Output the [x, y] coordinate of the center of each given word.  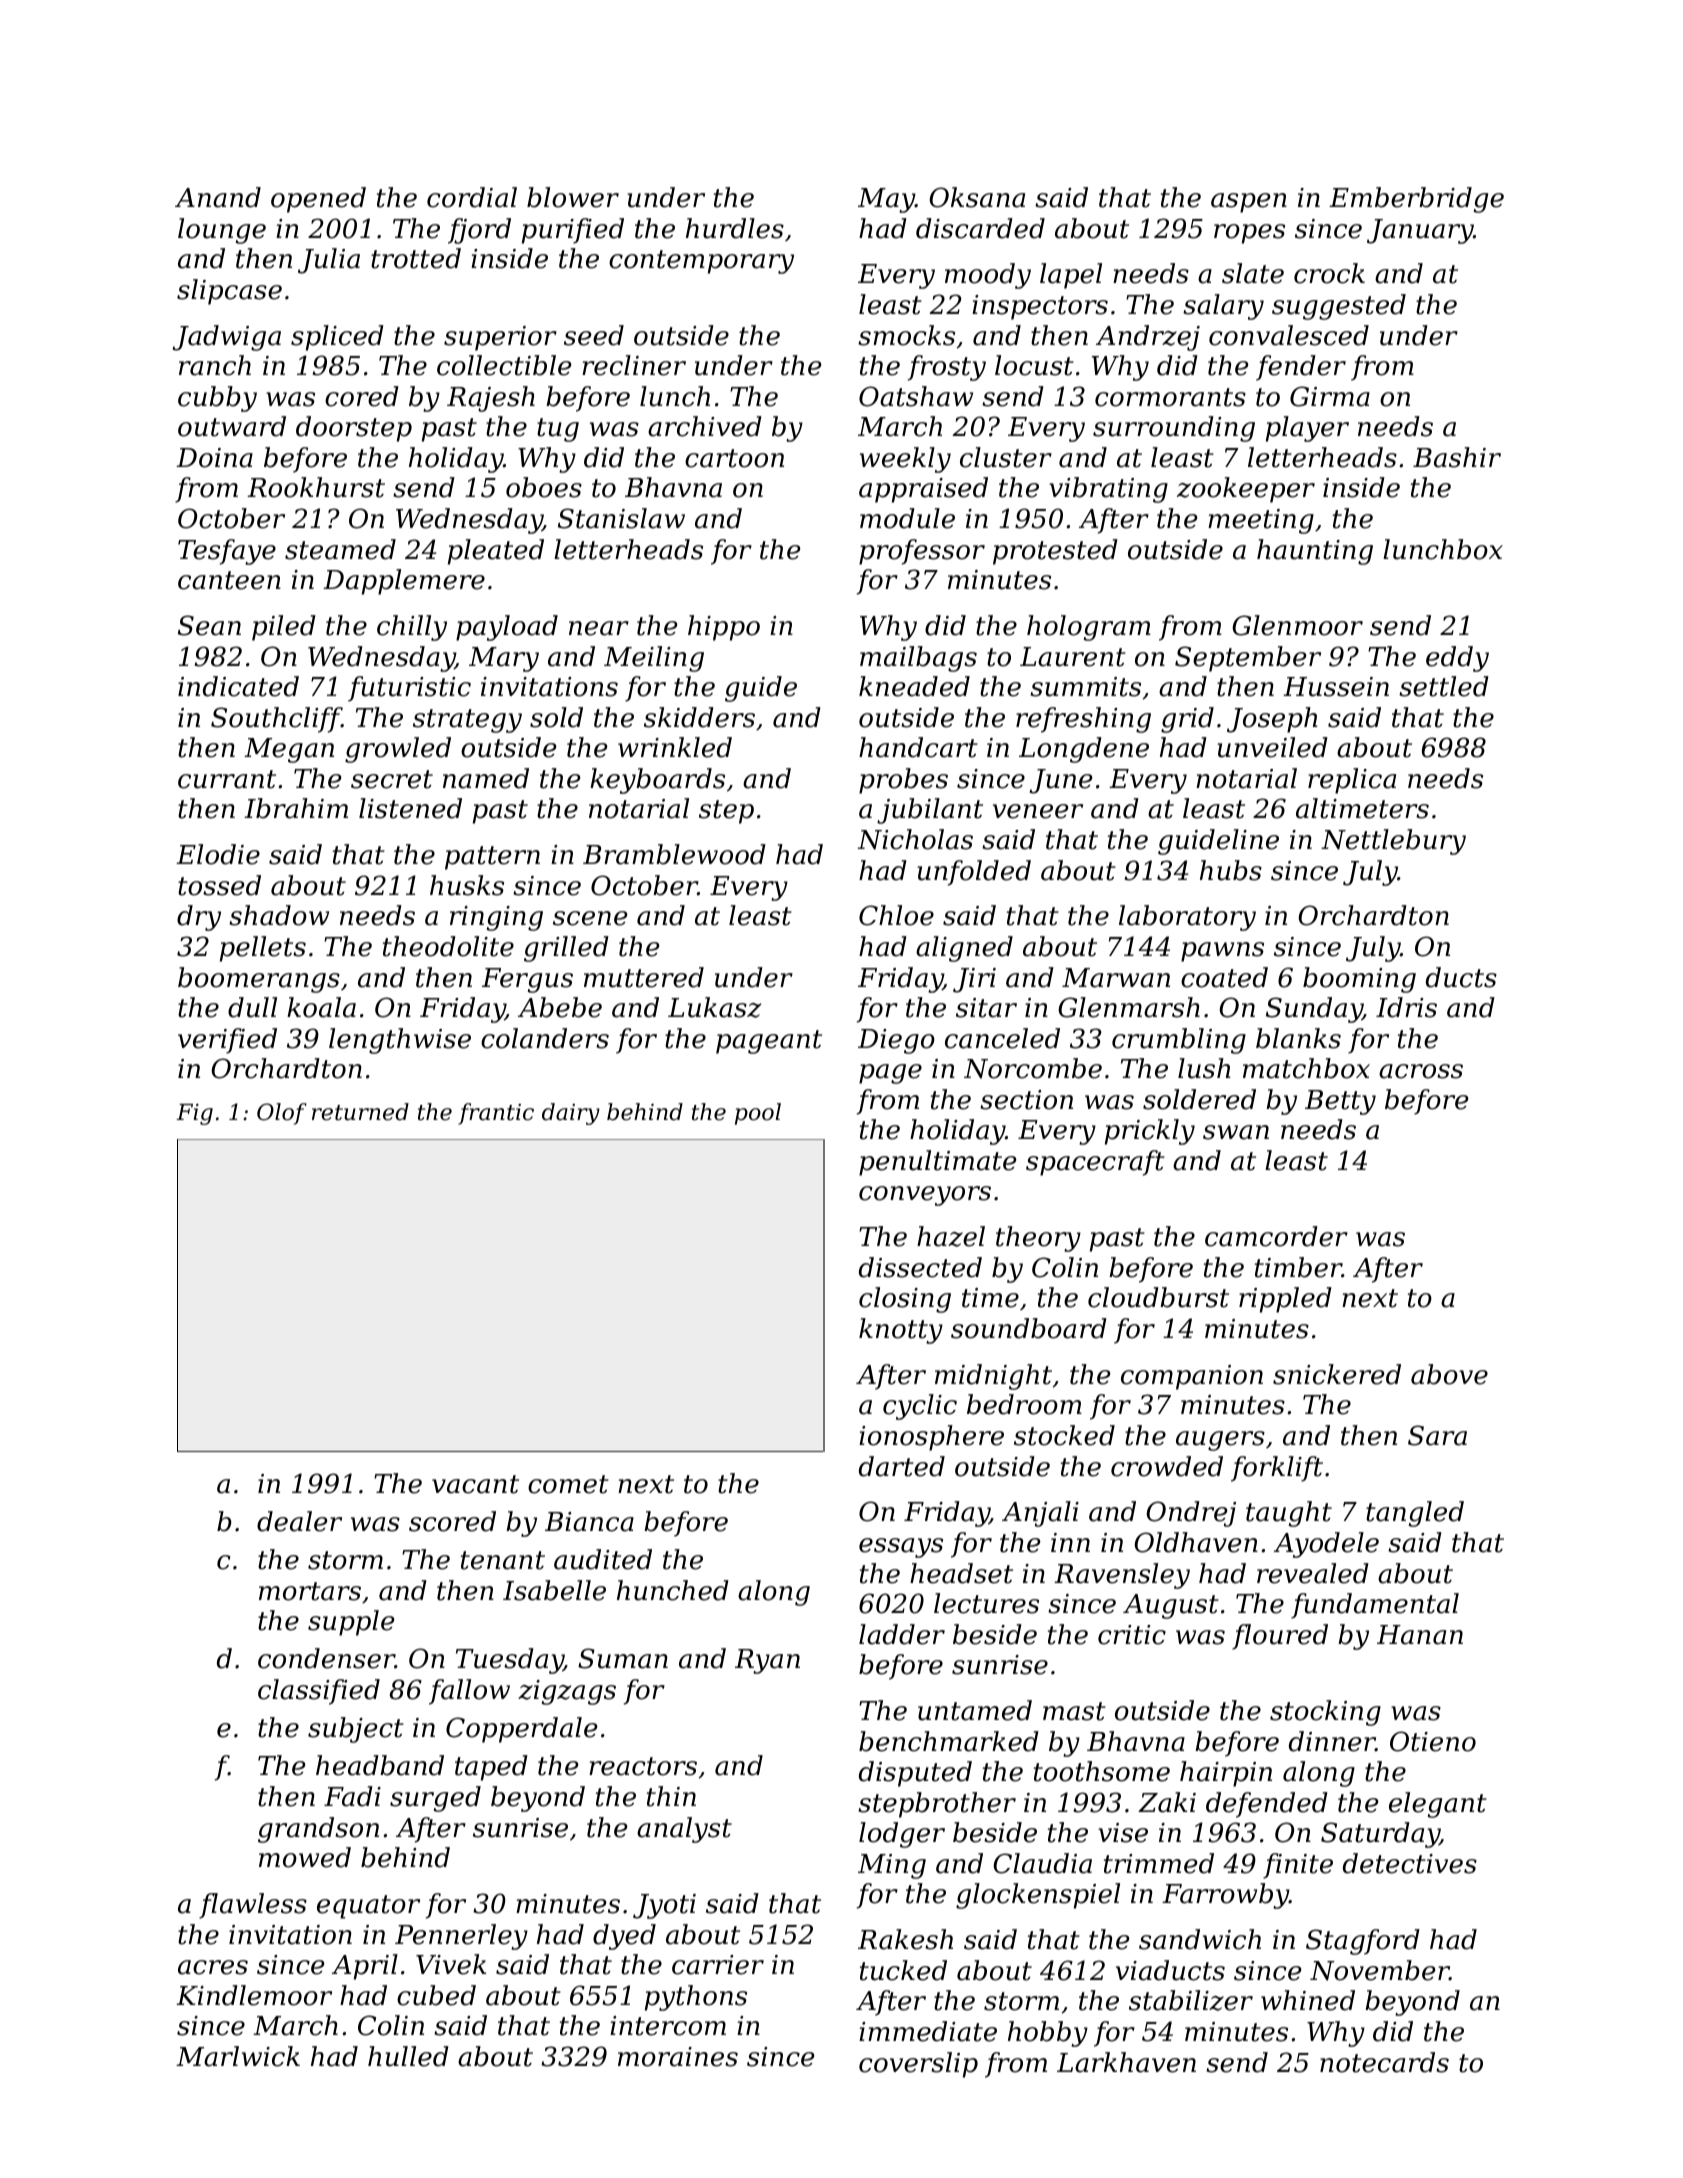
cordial [472, 197]
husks [467, 885]
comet [568, 1484]
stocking [1325, 1713]
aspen [1249, 203]
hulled [408, 2056]
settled [1444, 686]
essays [901, 1548]
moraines [678, 2057]
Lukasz [714, 1007]
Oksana [977, 197]
